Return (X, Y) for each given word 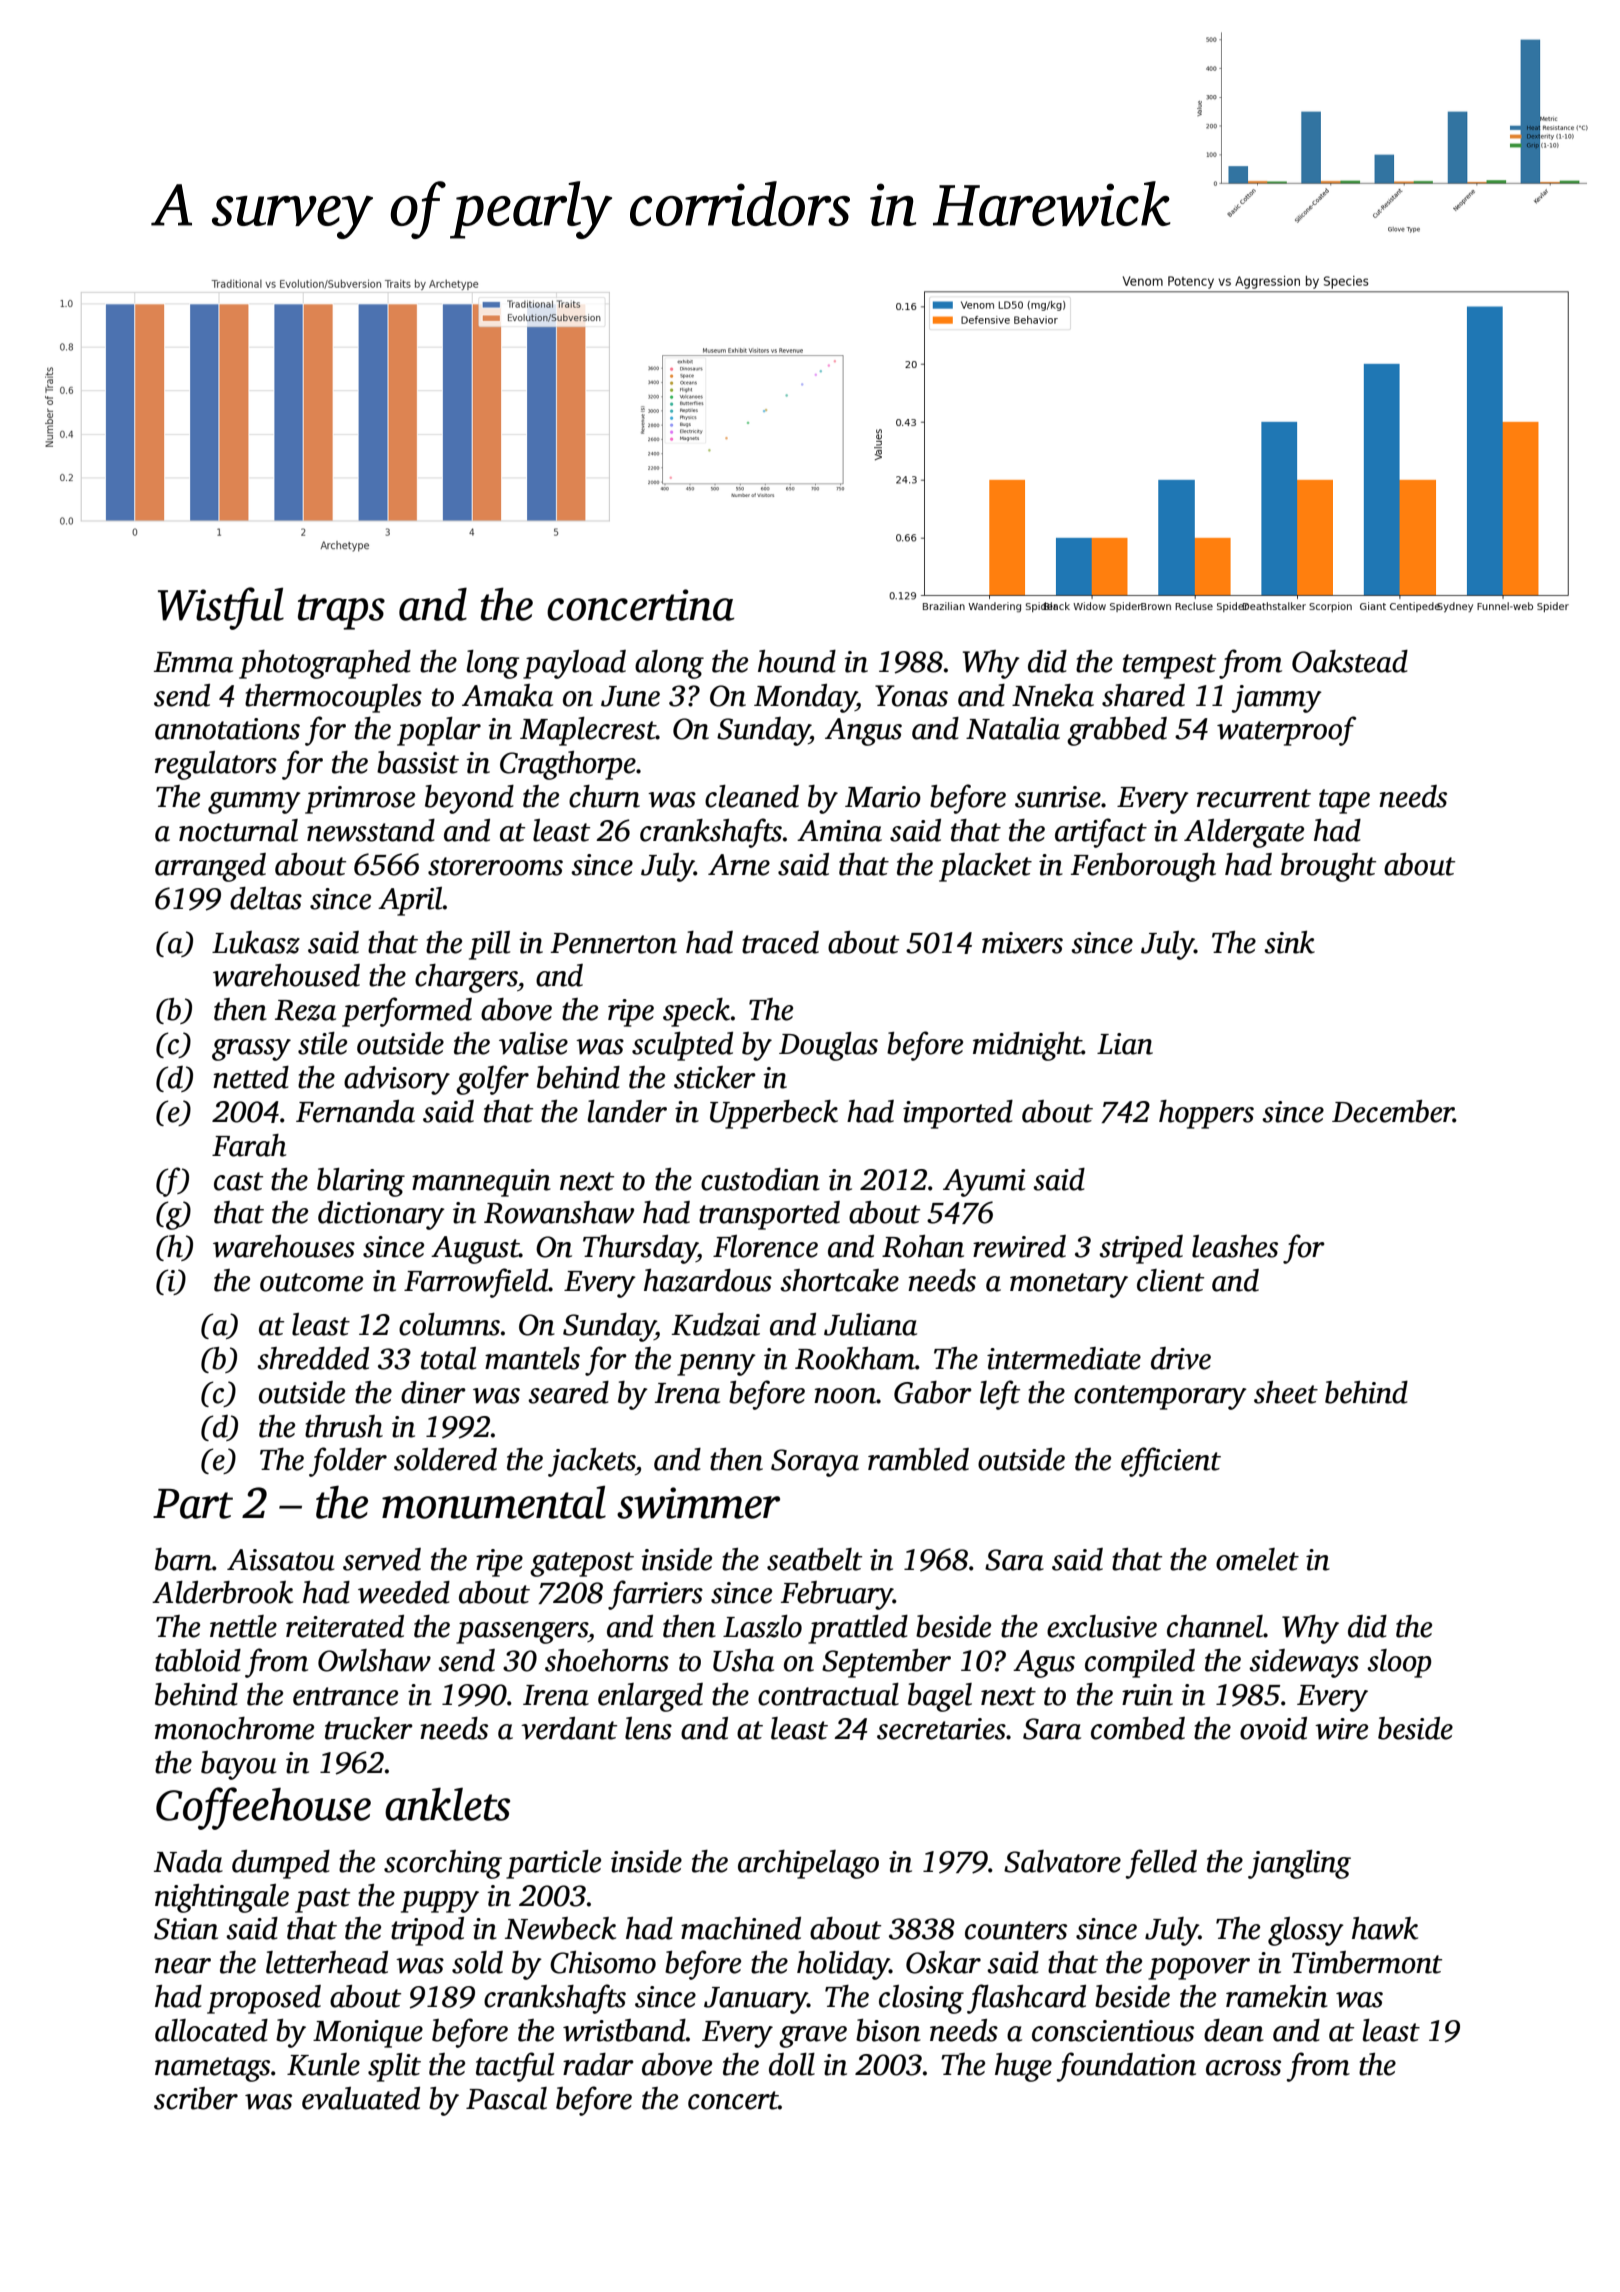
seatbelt (814, 1559)
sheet (1286, 1392)
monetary (1069, 1285)
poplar (439, 731)
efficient (1171, 1462)
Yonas (911, 696)
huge (1023, 2067)
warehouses (284, 1246)
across (1243, 2068)
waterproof (1287, 731)
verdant (569, 1728)
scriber (196, 2098)
